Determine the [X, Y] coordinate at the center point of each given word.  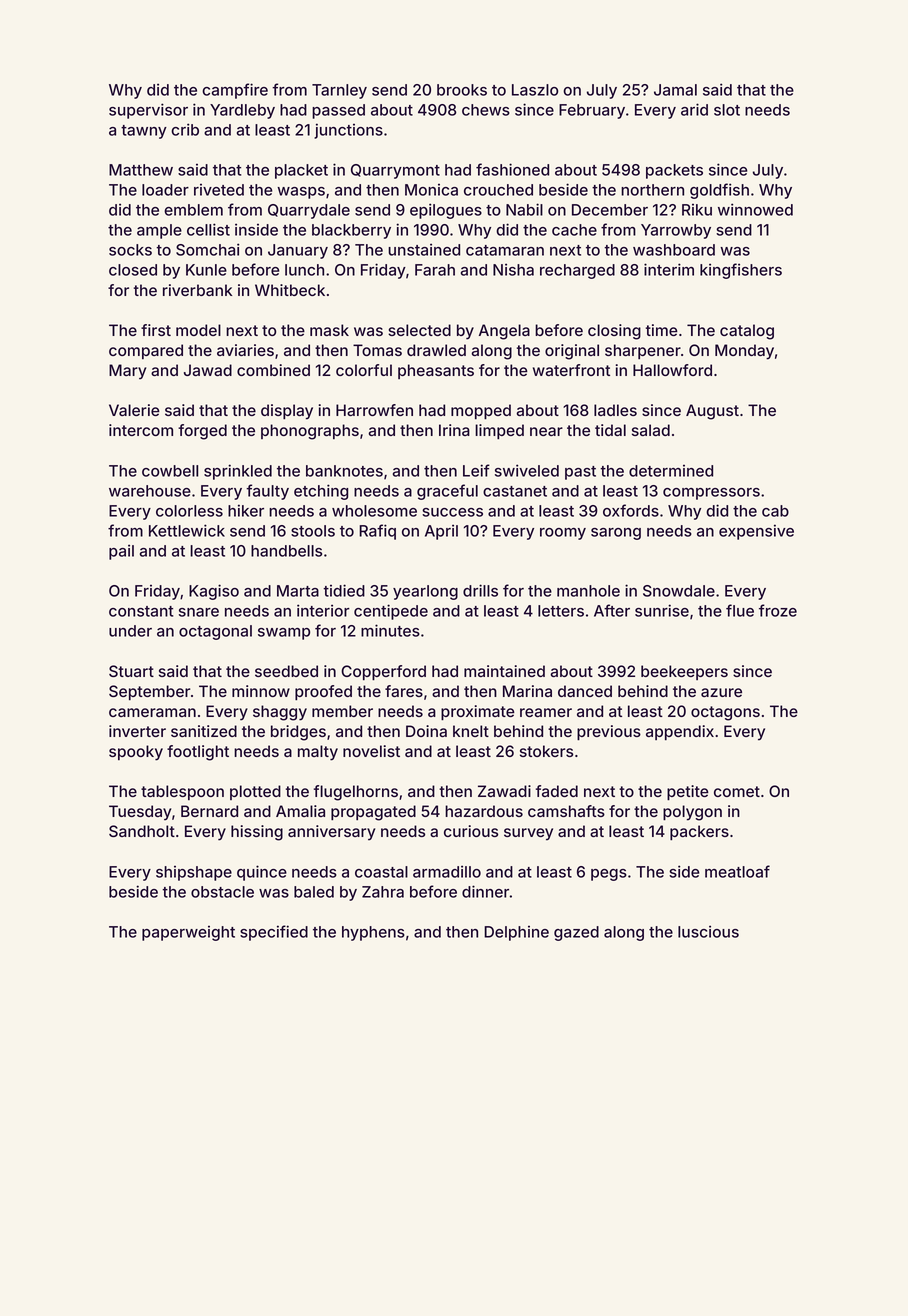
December [610, 210]
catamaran [505, 250]
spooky [136, 753]
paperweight [188, 933]
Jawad [208, 370]
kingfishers [741, 271]
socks [130, 250]
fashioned [512, 169]
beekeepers [684, 672]
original [572, 352]
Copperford [383, 672]
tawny [144, 132]
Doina [426, 731]
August [712, 412]
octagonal [215, 632]
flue [740, 610]
